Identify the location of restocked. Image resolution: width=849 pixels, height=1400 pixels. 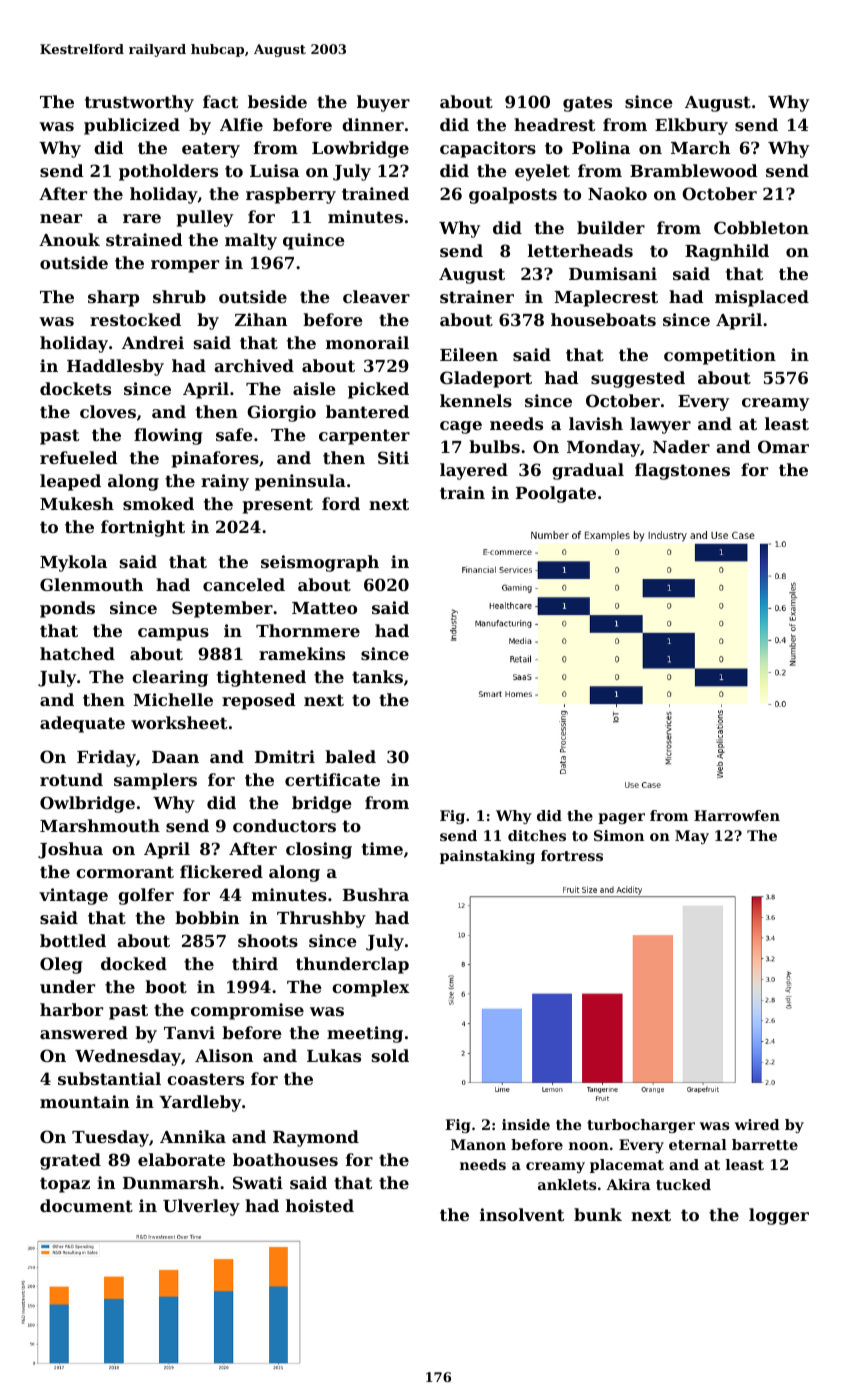
(135, 319).
